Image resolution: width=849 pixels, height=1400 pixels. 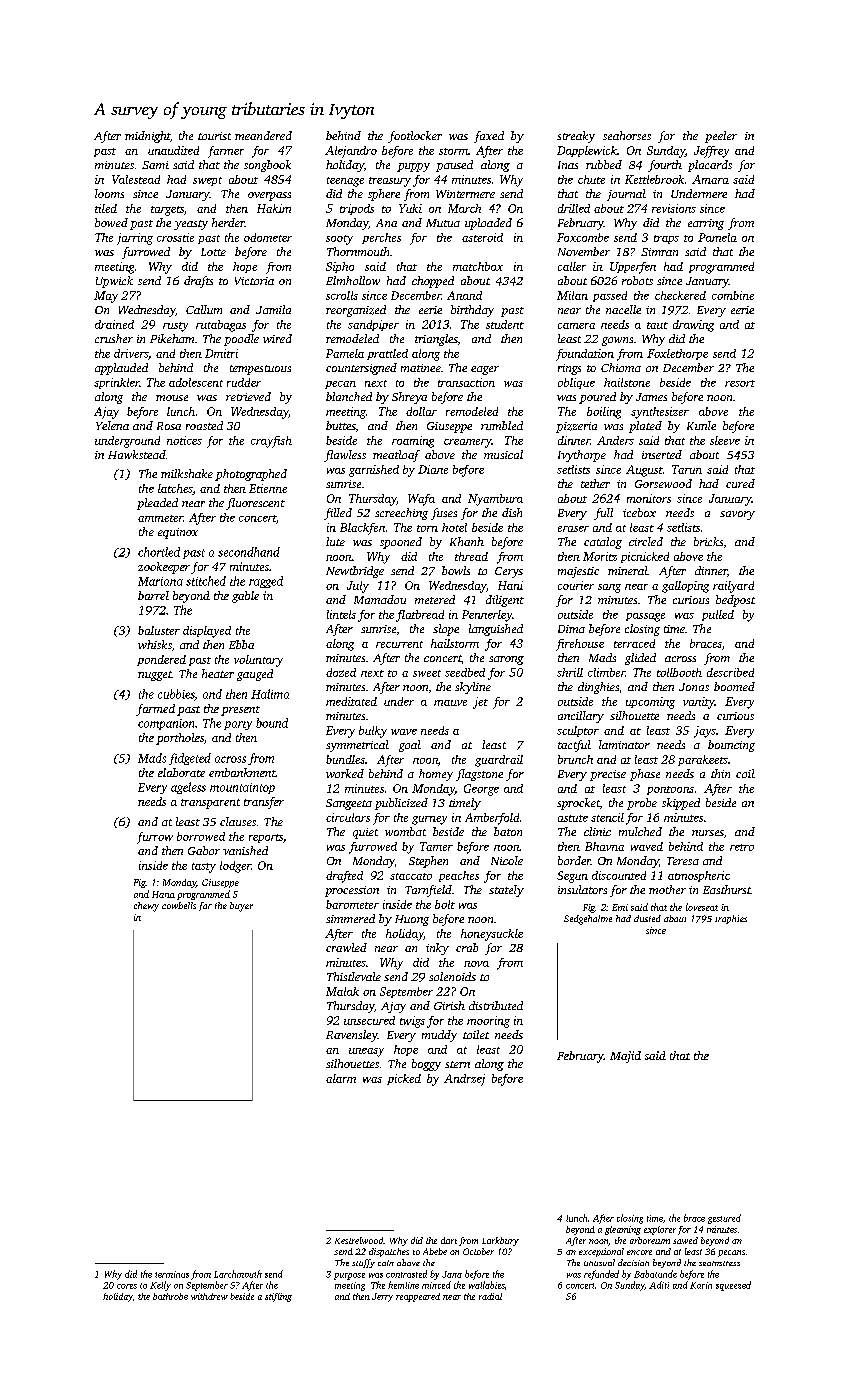 What do you see at coordinates (255, 504) in the screenshot?
I see `fluorescent` at bounding box center [255, 504].
